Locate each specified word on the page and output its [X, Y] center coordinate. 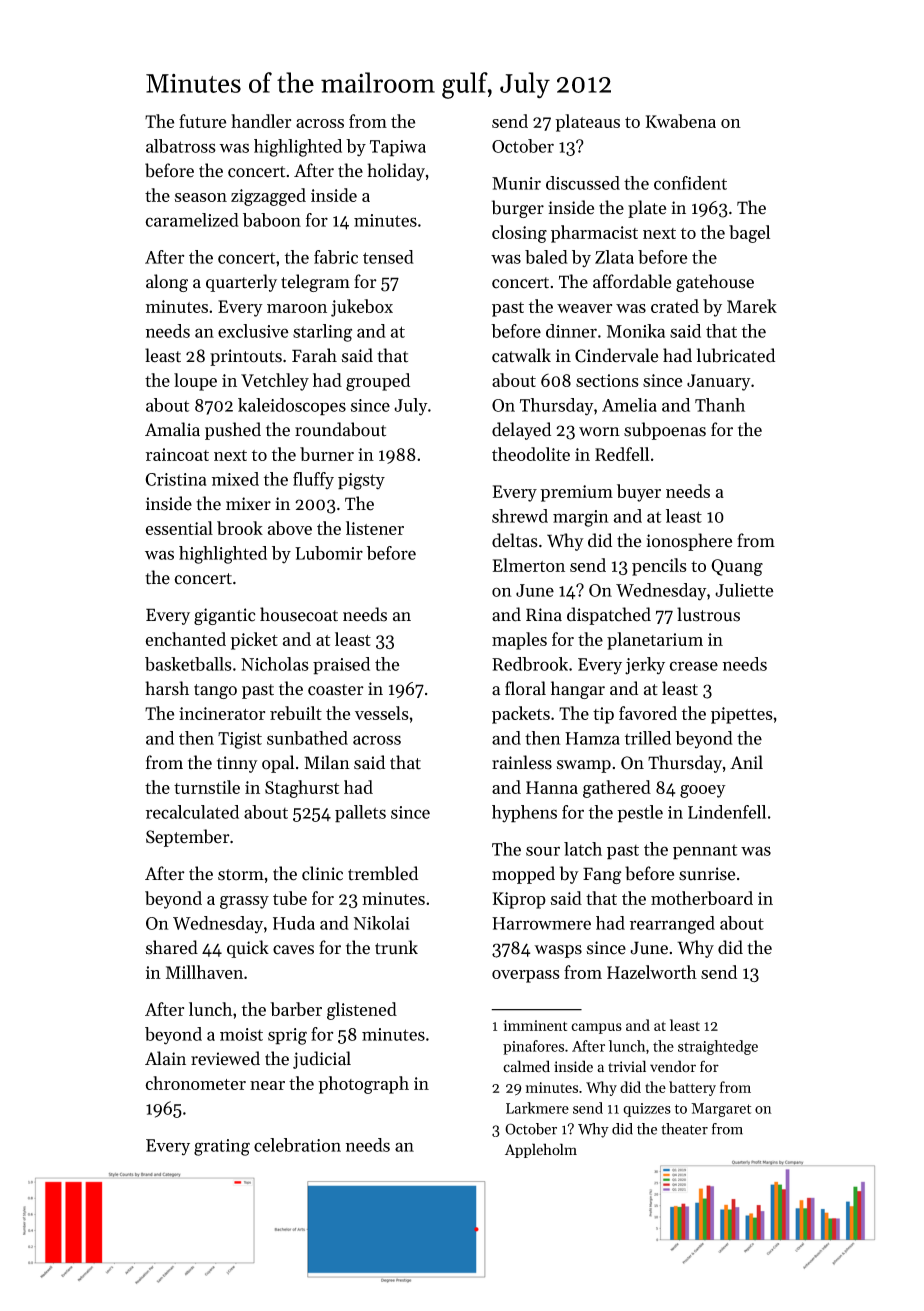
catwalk [521, 355]
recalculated [192, 812]
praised [341, 666]
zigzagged [268, 197]
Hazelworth [652, 972]
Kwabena [681, 121]
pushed [233, 431]
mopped [523, 875]
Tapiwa [398, 148]
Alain [165, 1058]
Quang [737, 567]
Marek [752, 306]
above [290, 528]
